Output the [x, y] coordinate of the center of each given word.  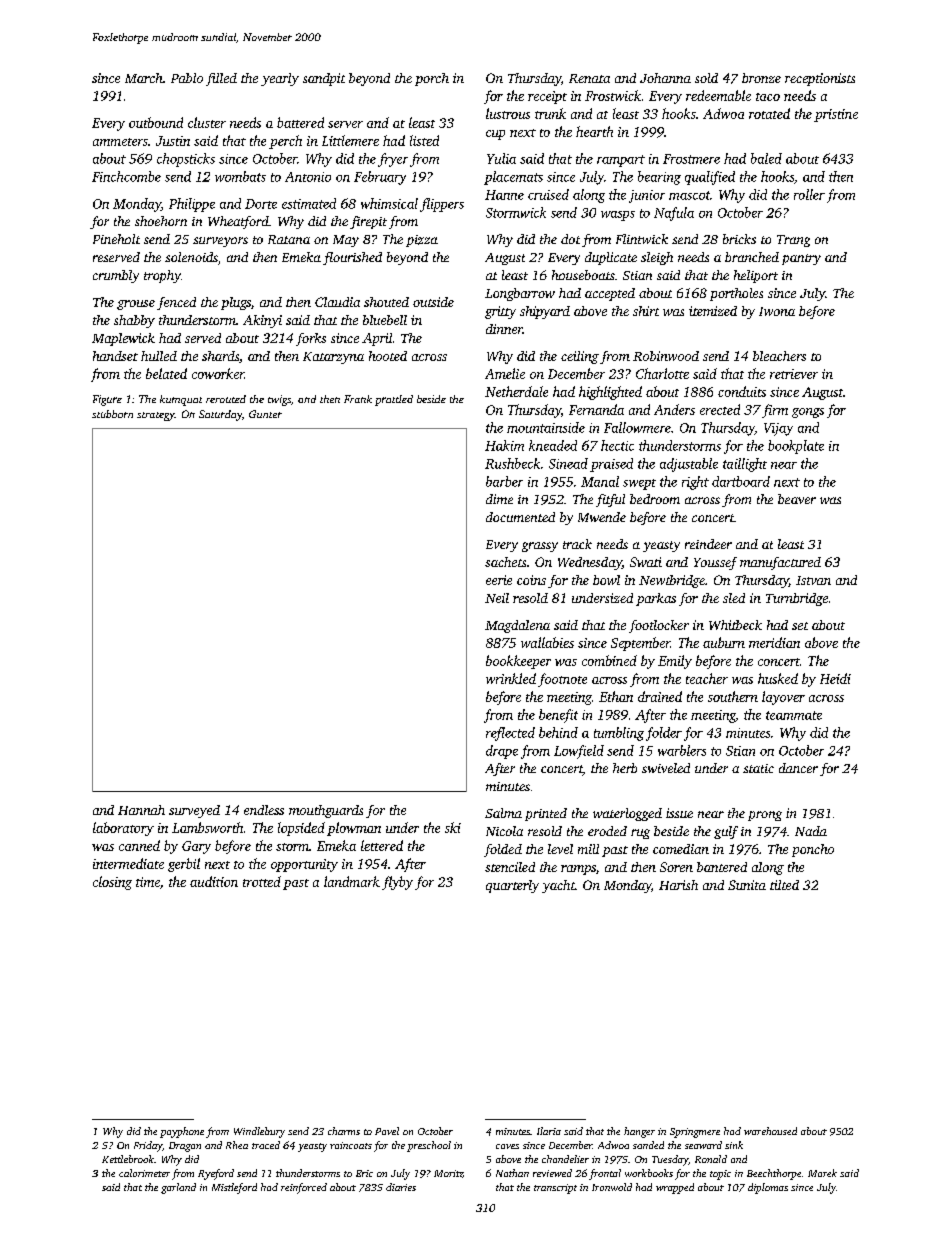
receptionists [820, 79]
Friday [148, 1146]
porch [432, 79]
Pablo [187, 78]
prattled [394, 400]
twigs [279, 400]
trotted [262, 881]
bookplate [796, 447]
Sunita [747, 885]
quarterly [512, 886]
